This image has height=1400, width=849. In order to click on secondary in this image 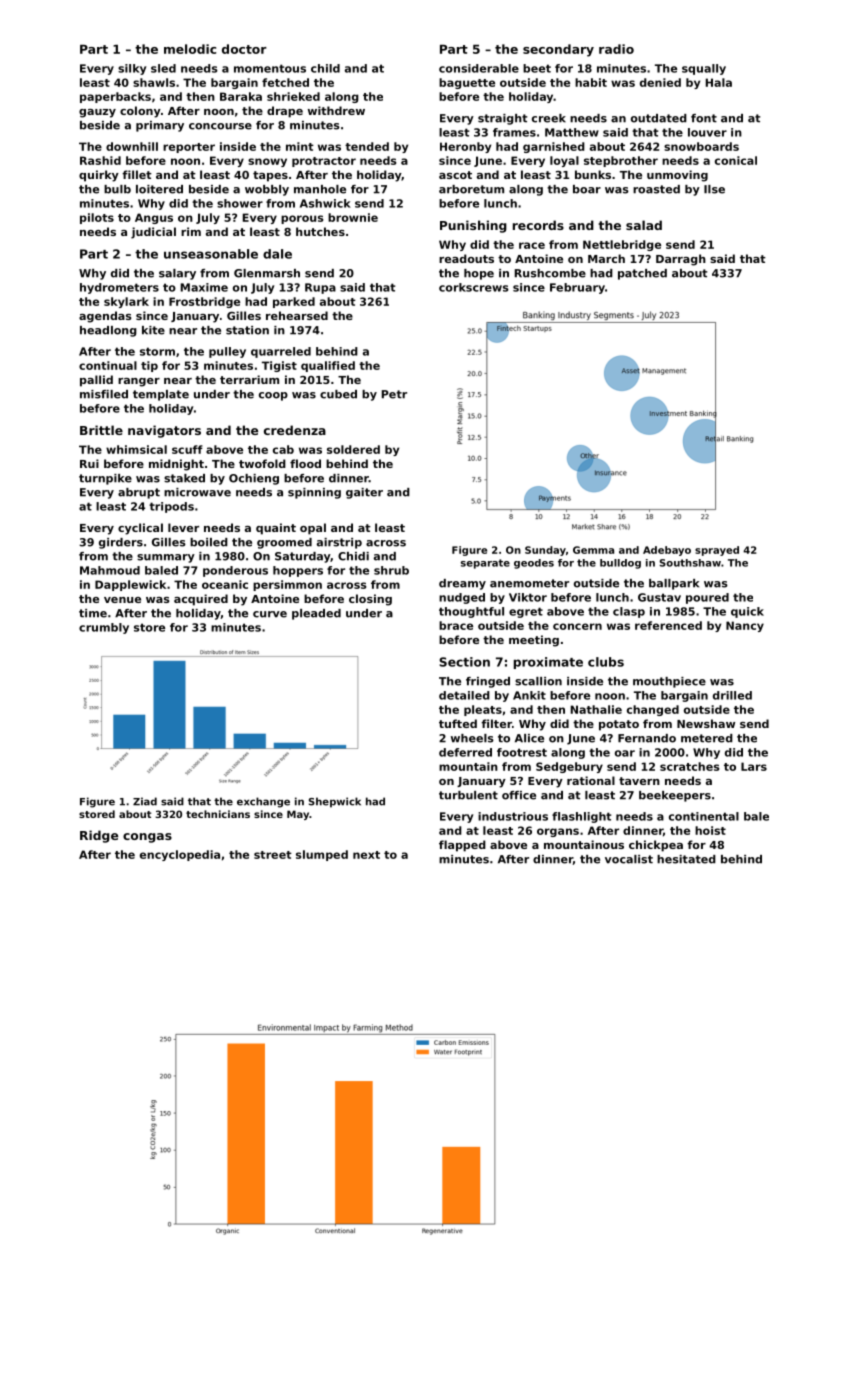, I will do `click(558, 50)`.
